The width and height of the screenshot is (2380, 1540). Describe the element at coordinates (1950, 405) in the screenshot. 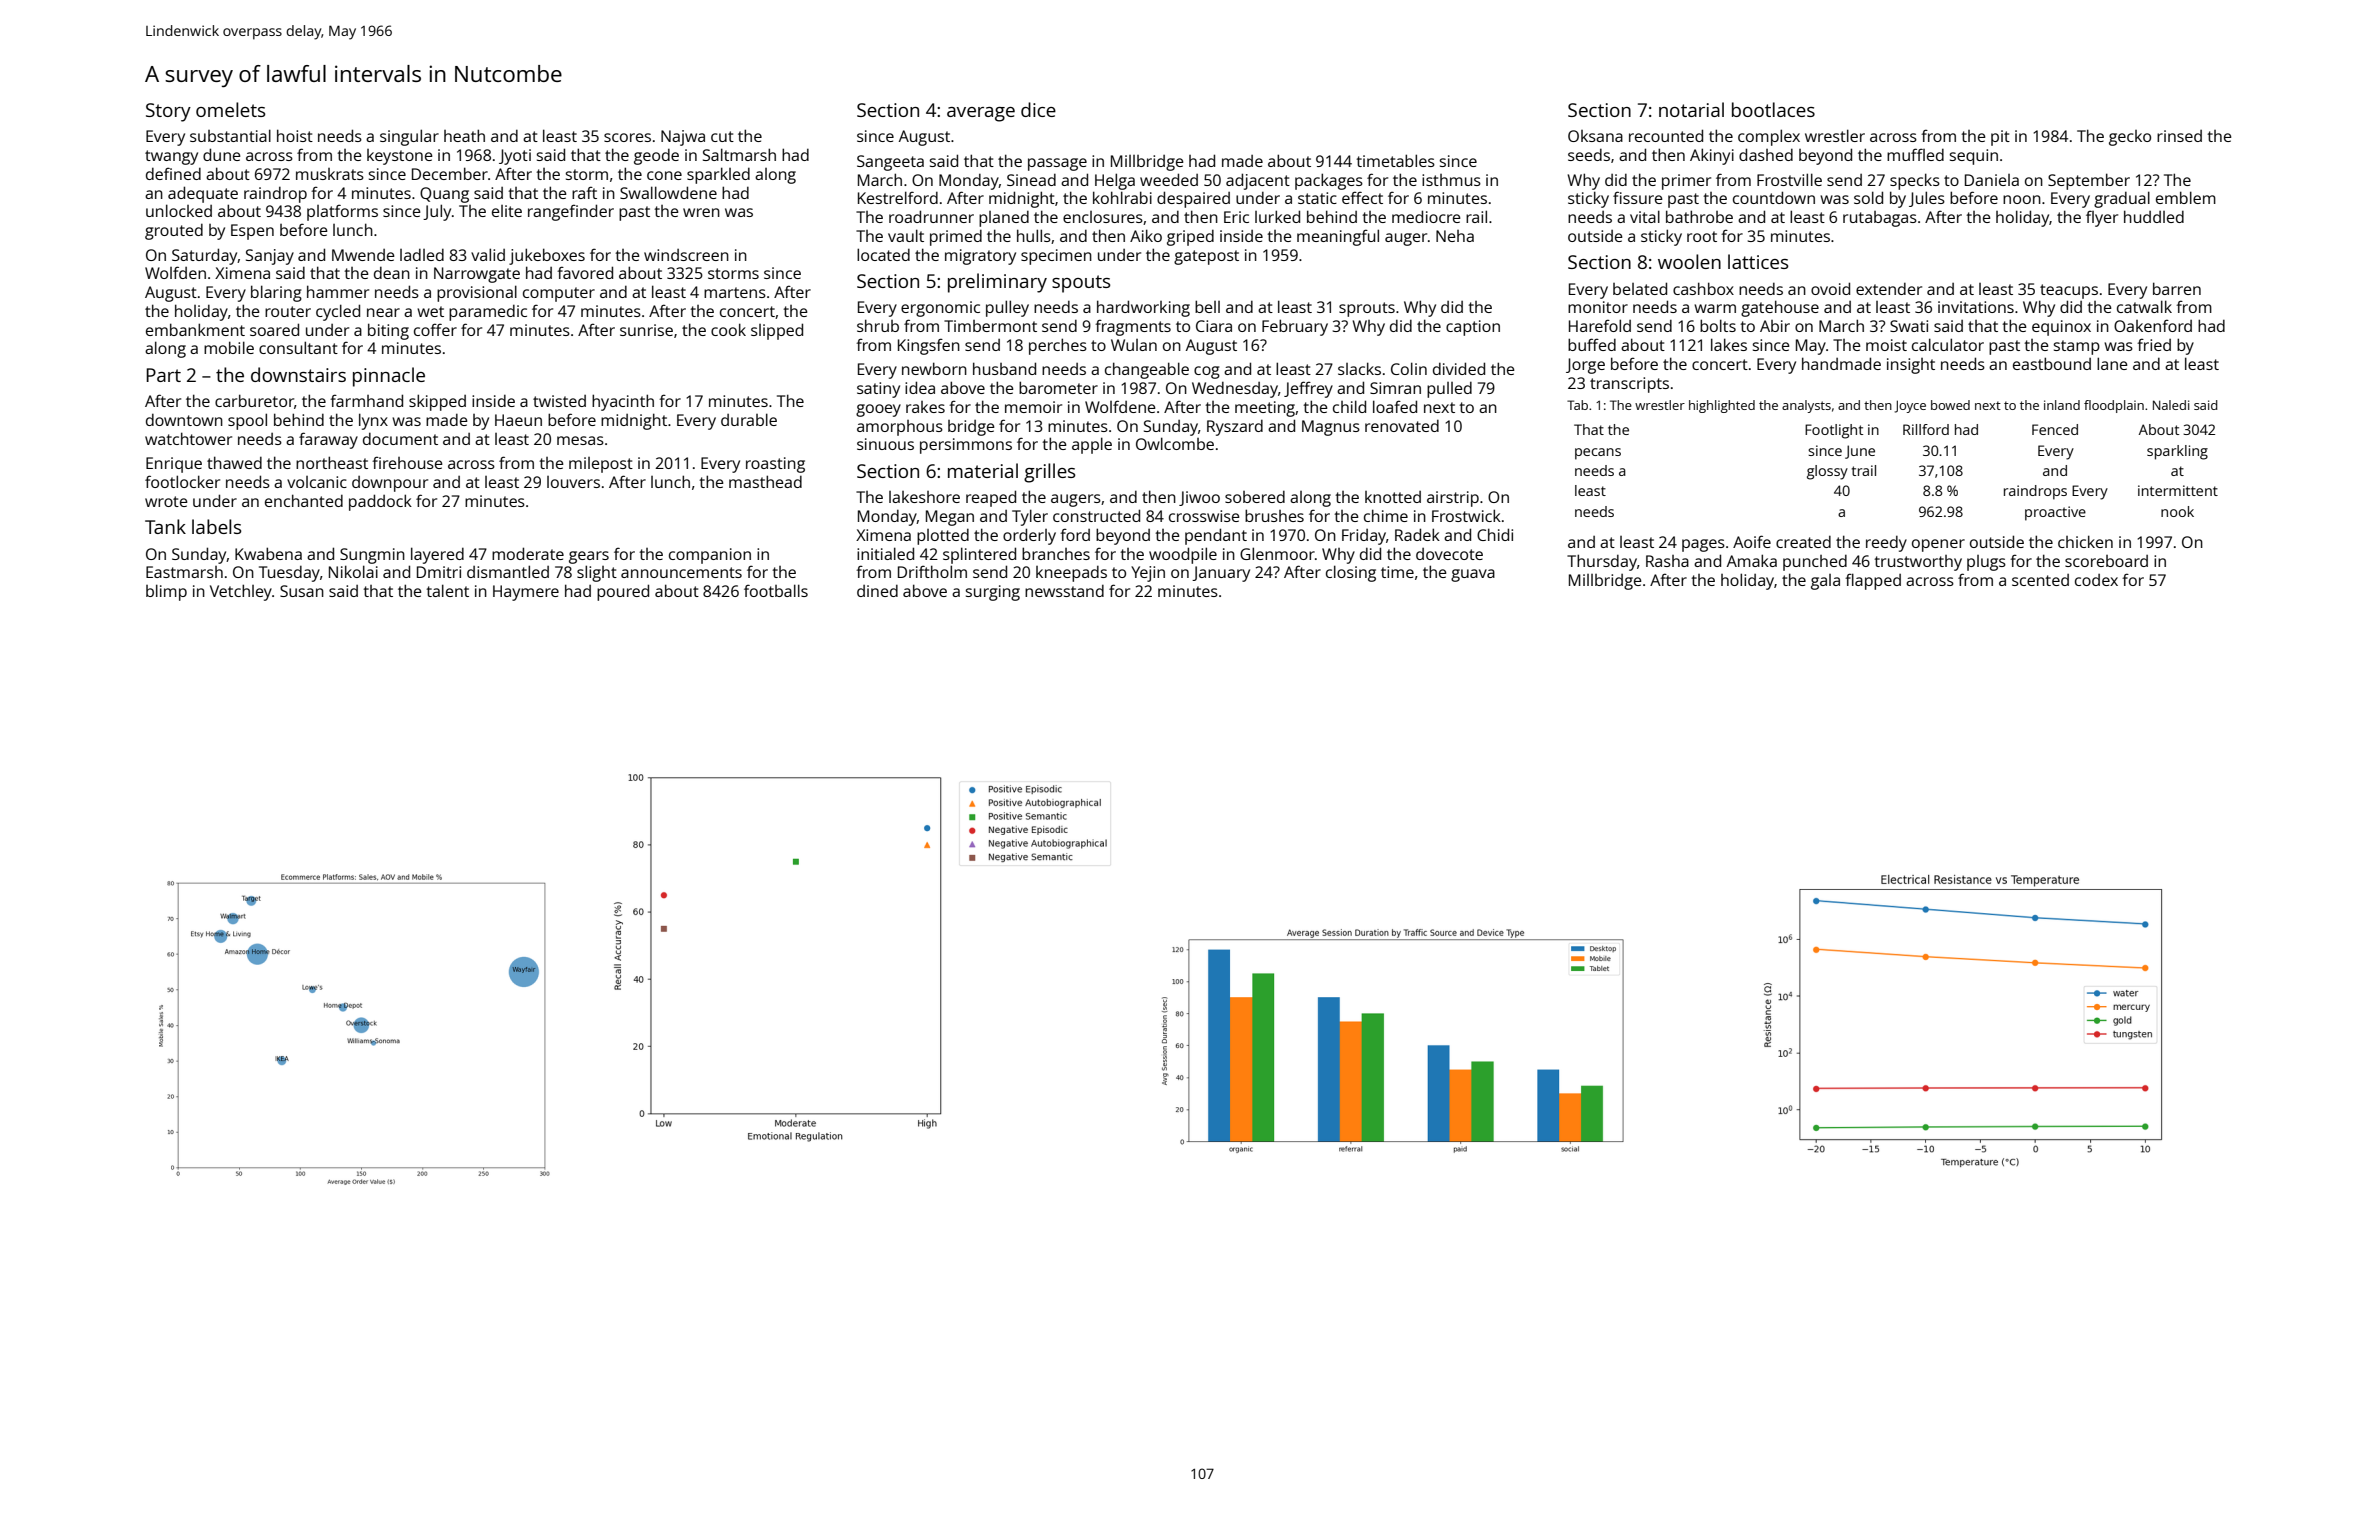

I see `bowed` at that location.
